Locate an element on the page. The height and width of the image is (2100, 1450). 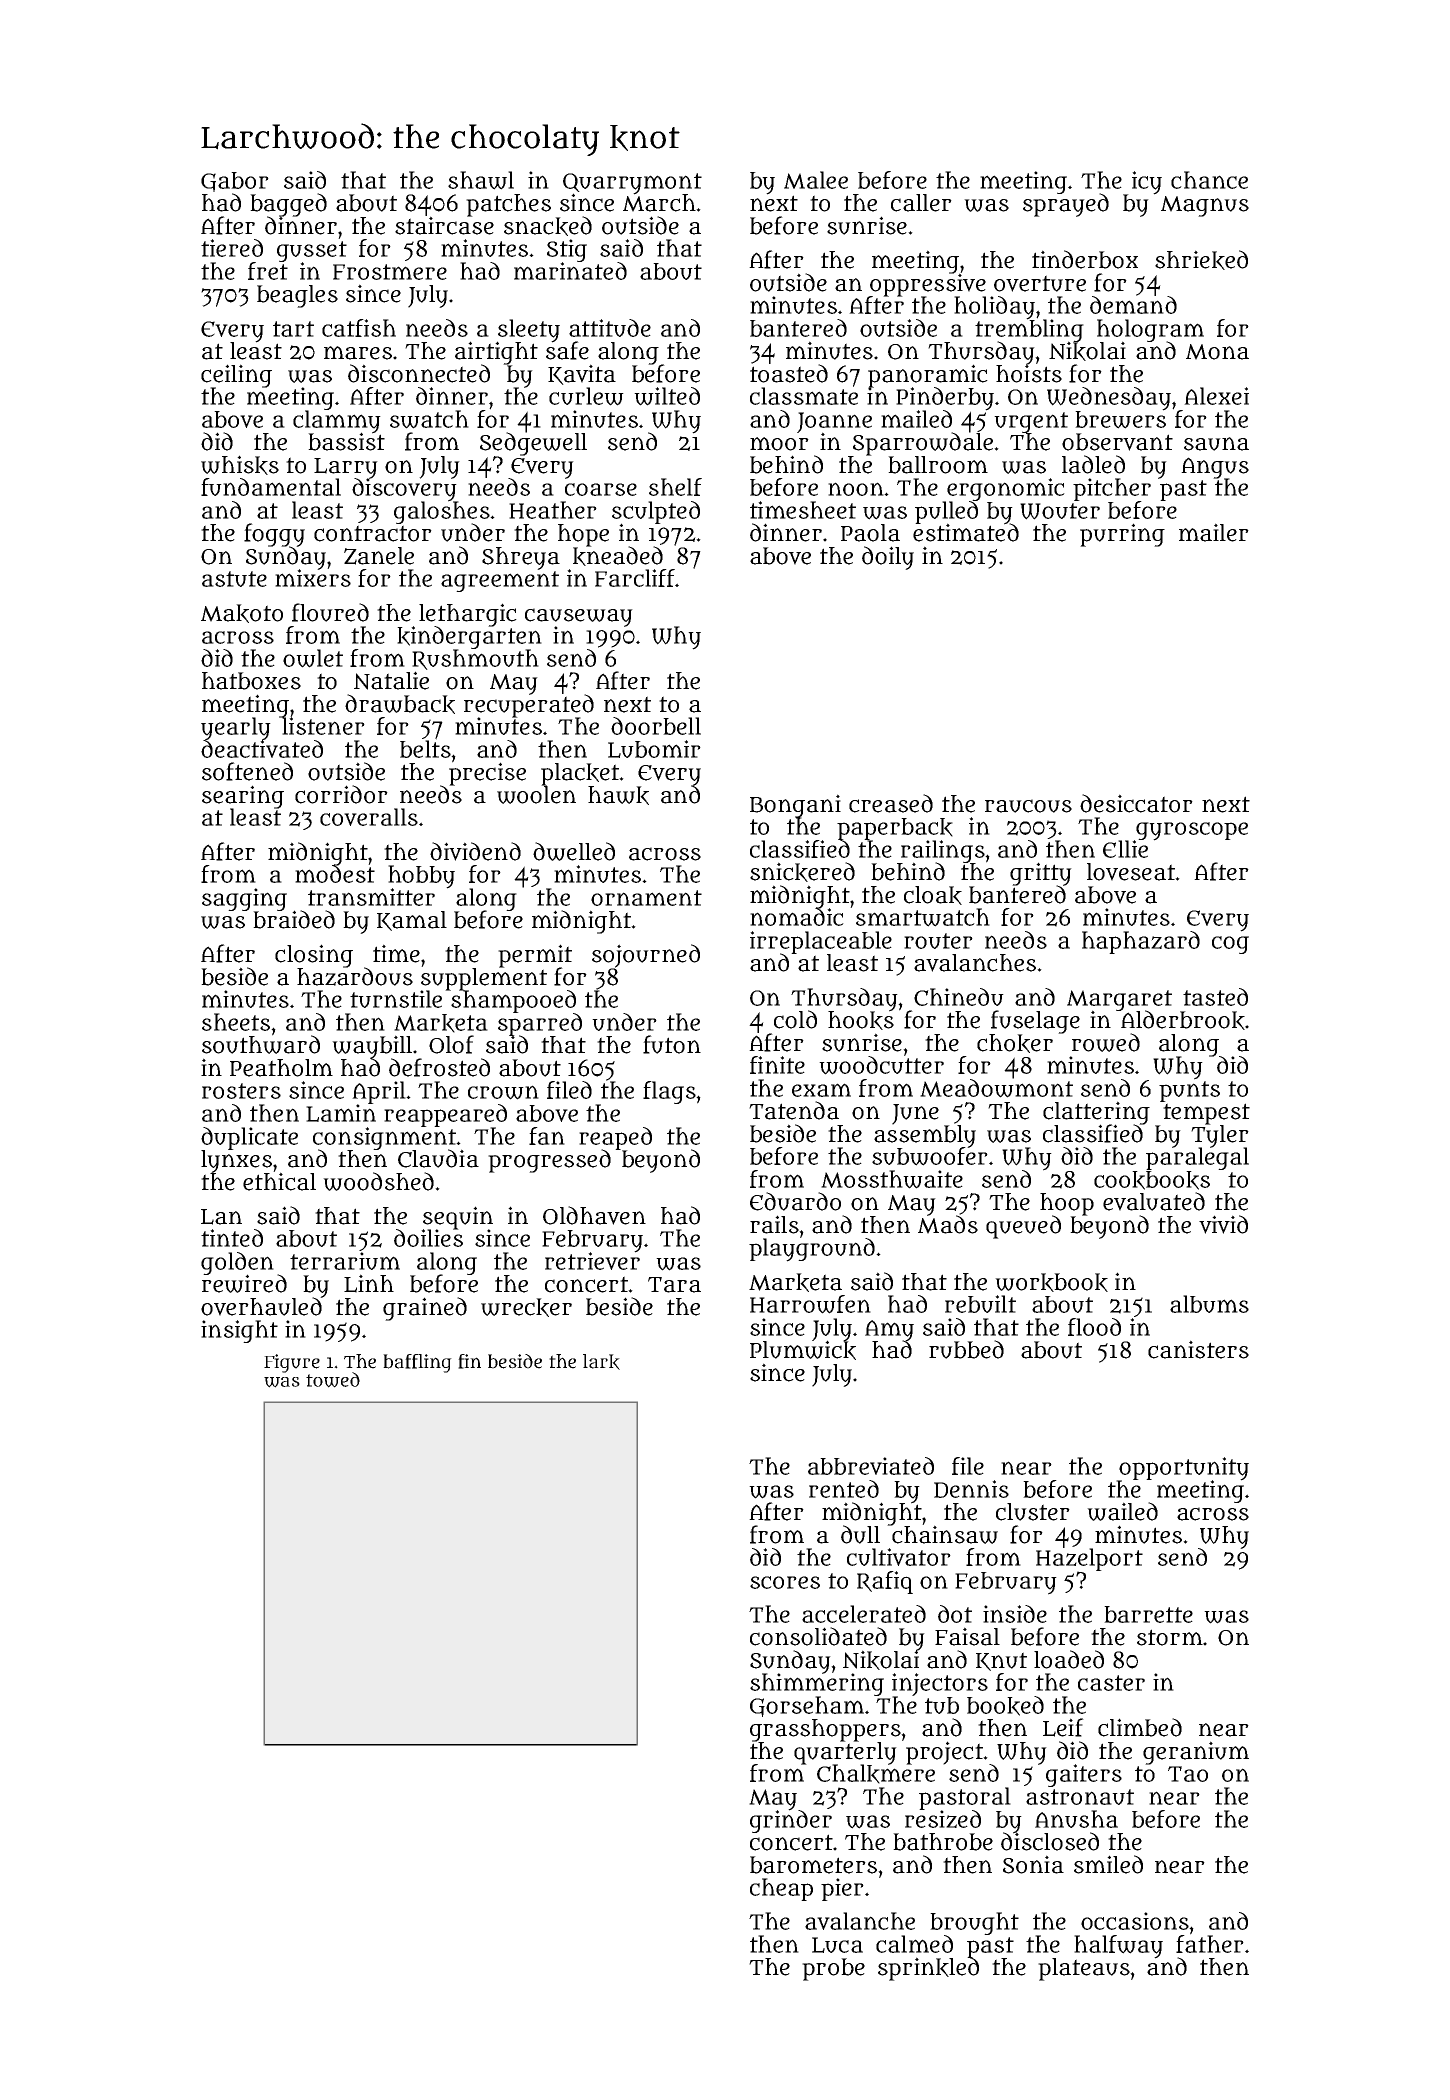
Quarrymont is located at coordinates (632, 183).
